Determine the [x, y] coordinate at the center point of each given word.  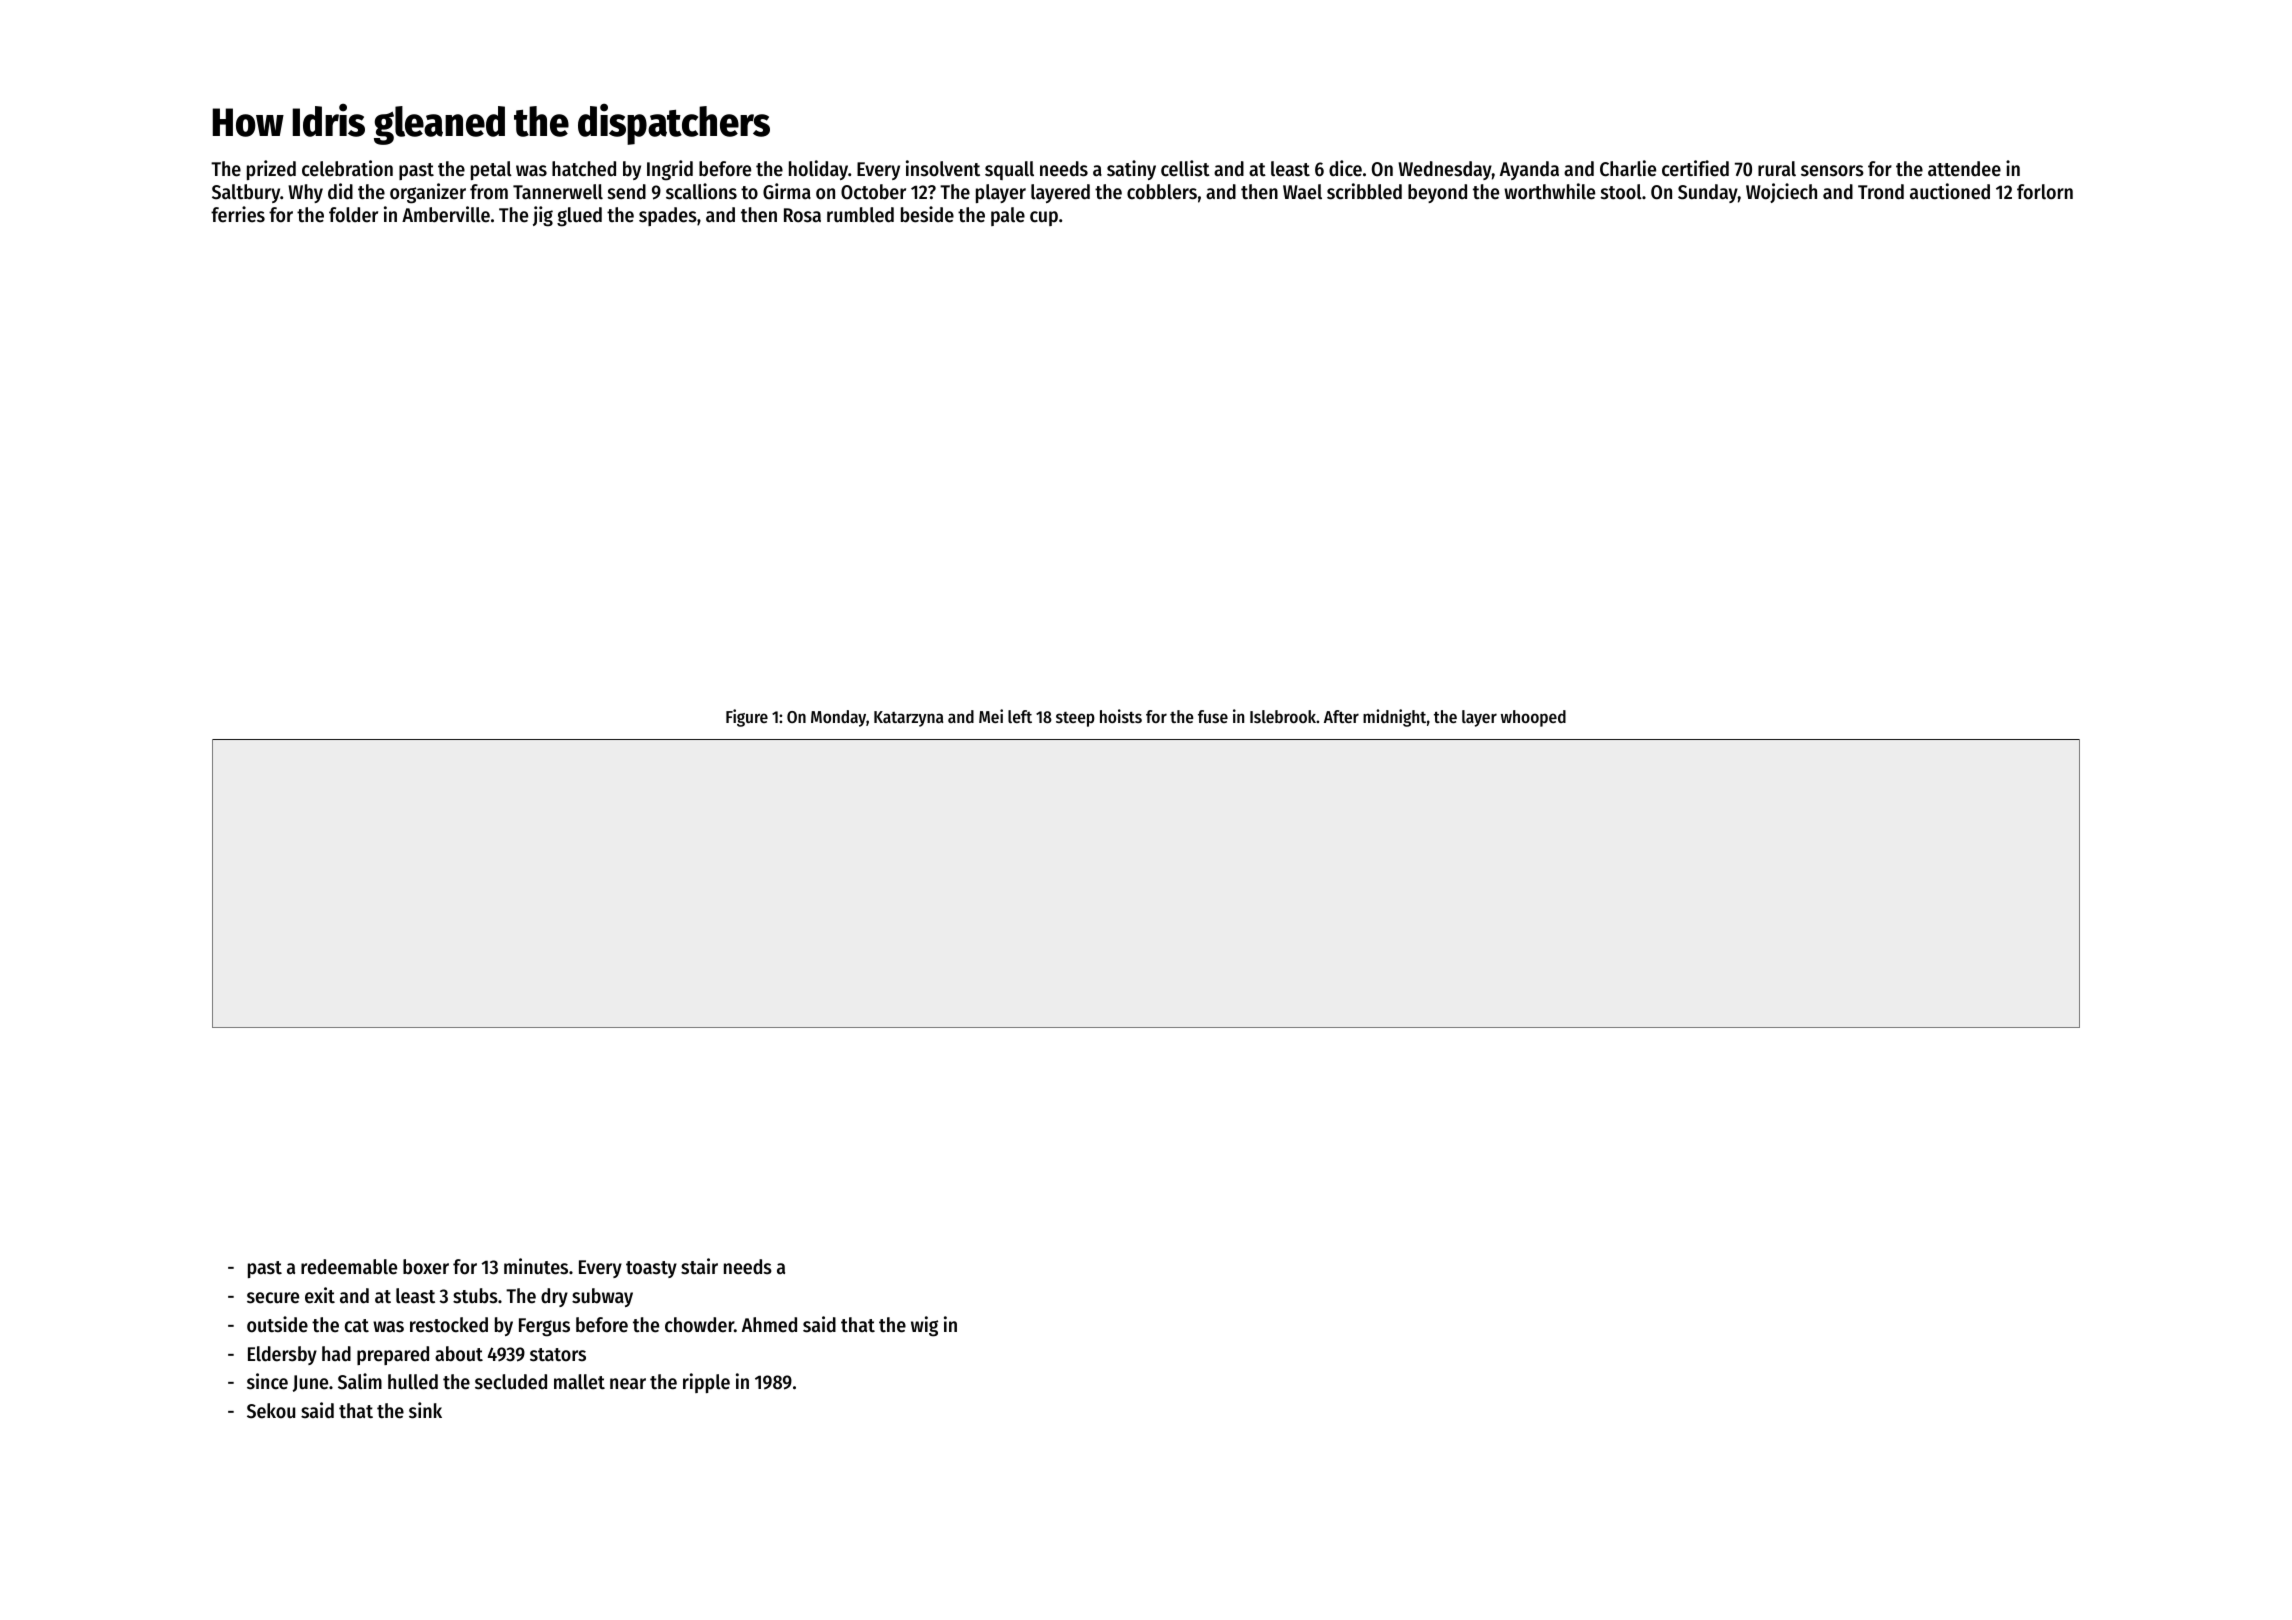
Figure [747, 718]
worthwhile [1549, 191]
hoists [1121, 716]
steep [1075, 719]
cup [1044, 218]
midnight [1394, 718]
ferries [238, 214]
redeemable [349, 1267]
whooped [1533, 718]
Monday [838, 718]
